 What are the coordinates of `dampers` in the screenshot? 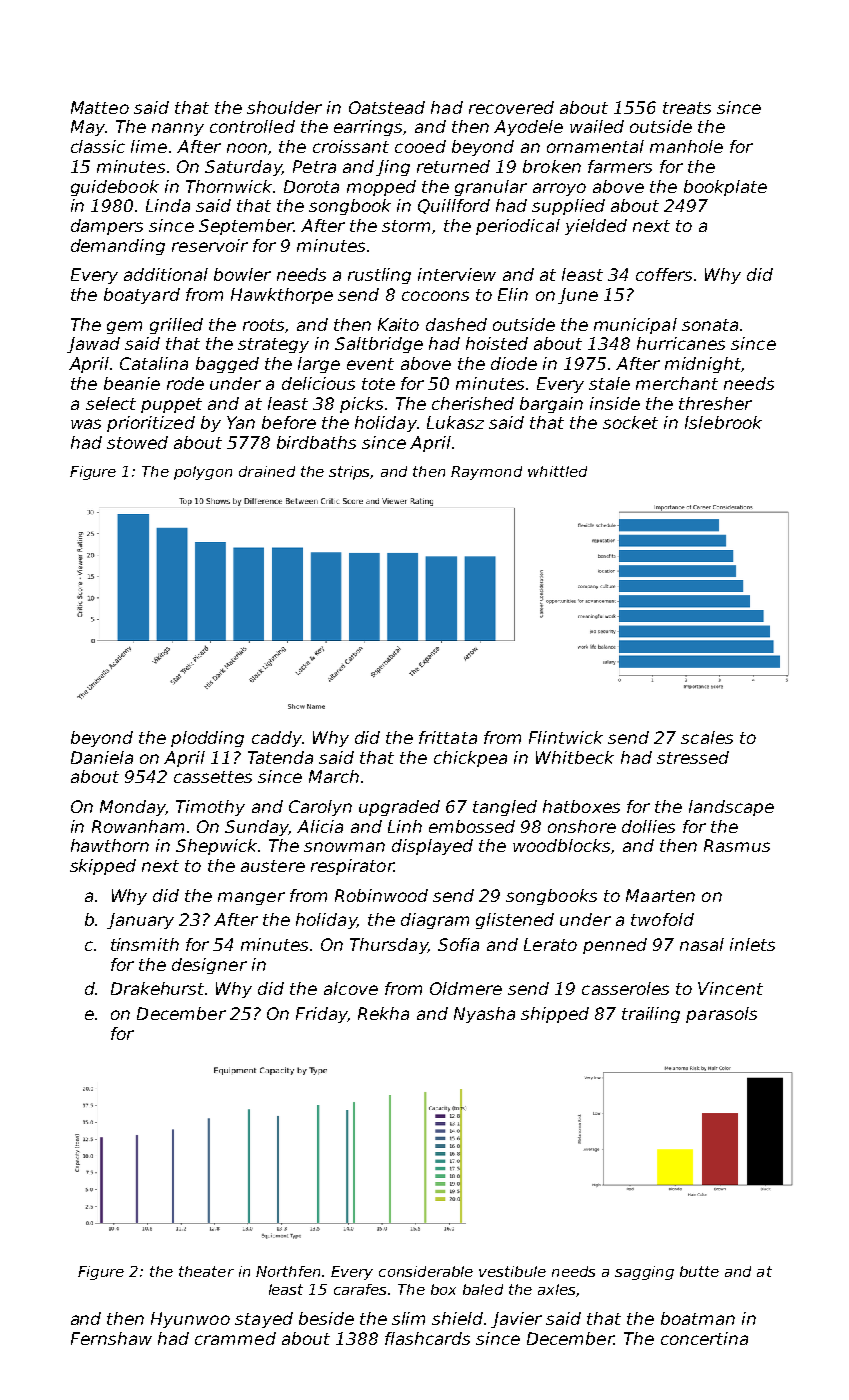 It's located at (107, 227).
